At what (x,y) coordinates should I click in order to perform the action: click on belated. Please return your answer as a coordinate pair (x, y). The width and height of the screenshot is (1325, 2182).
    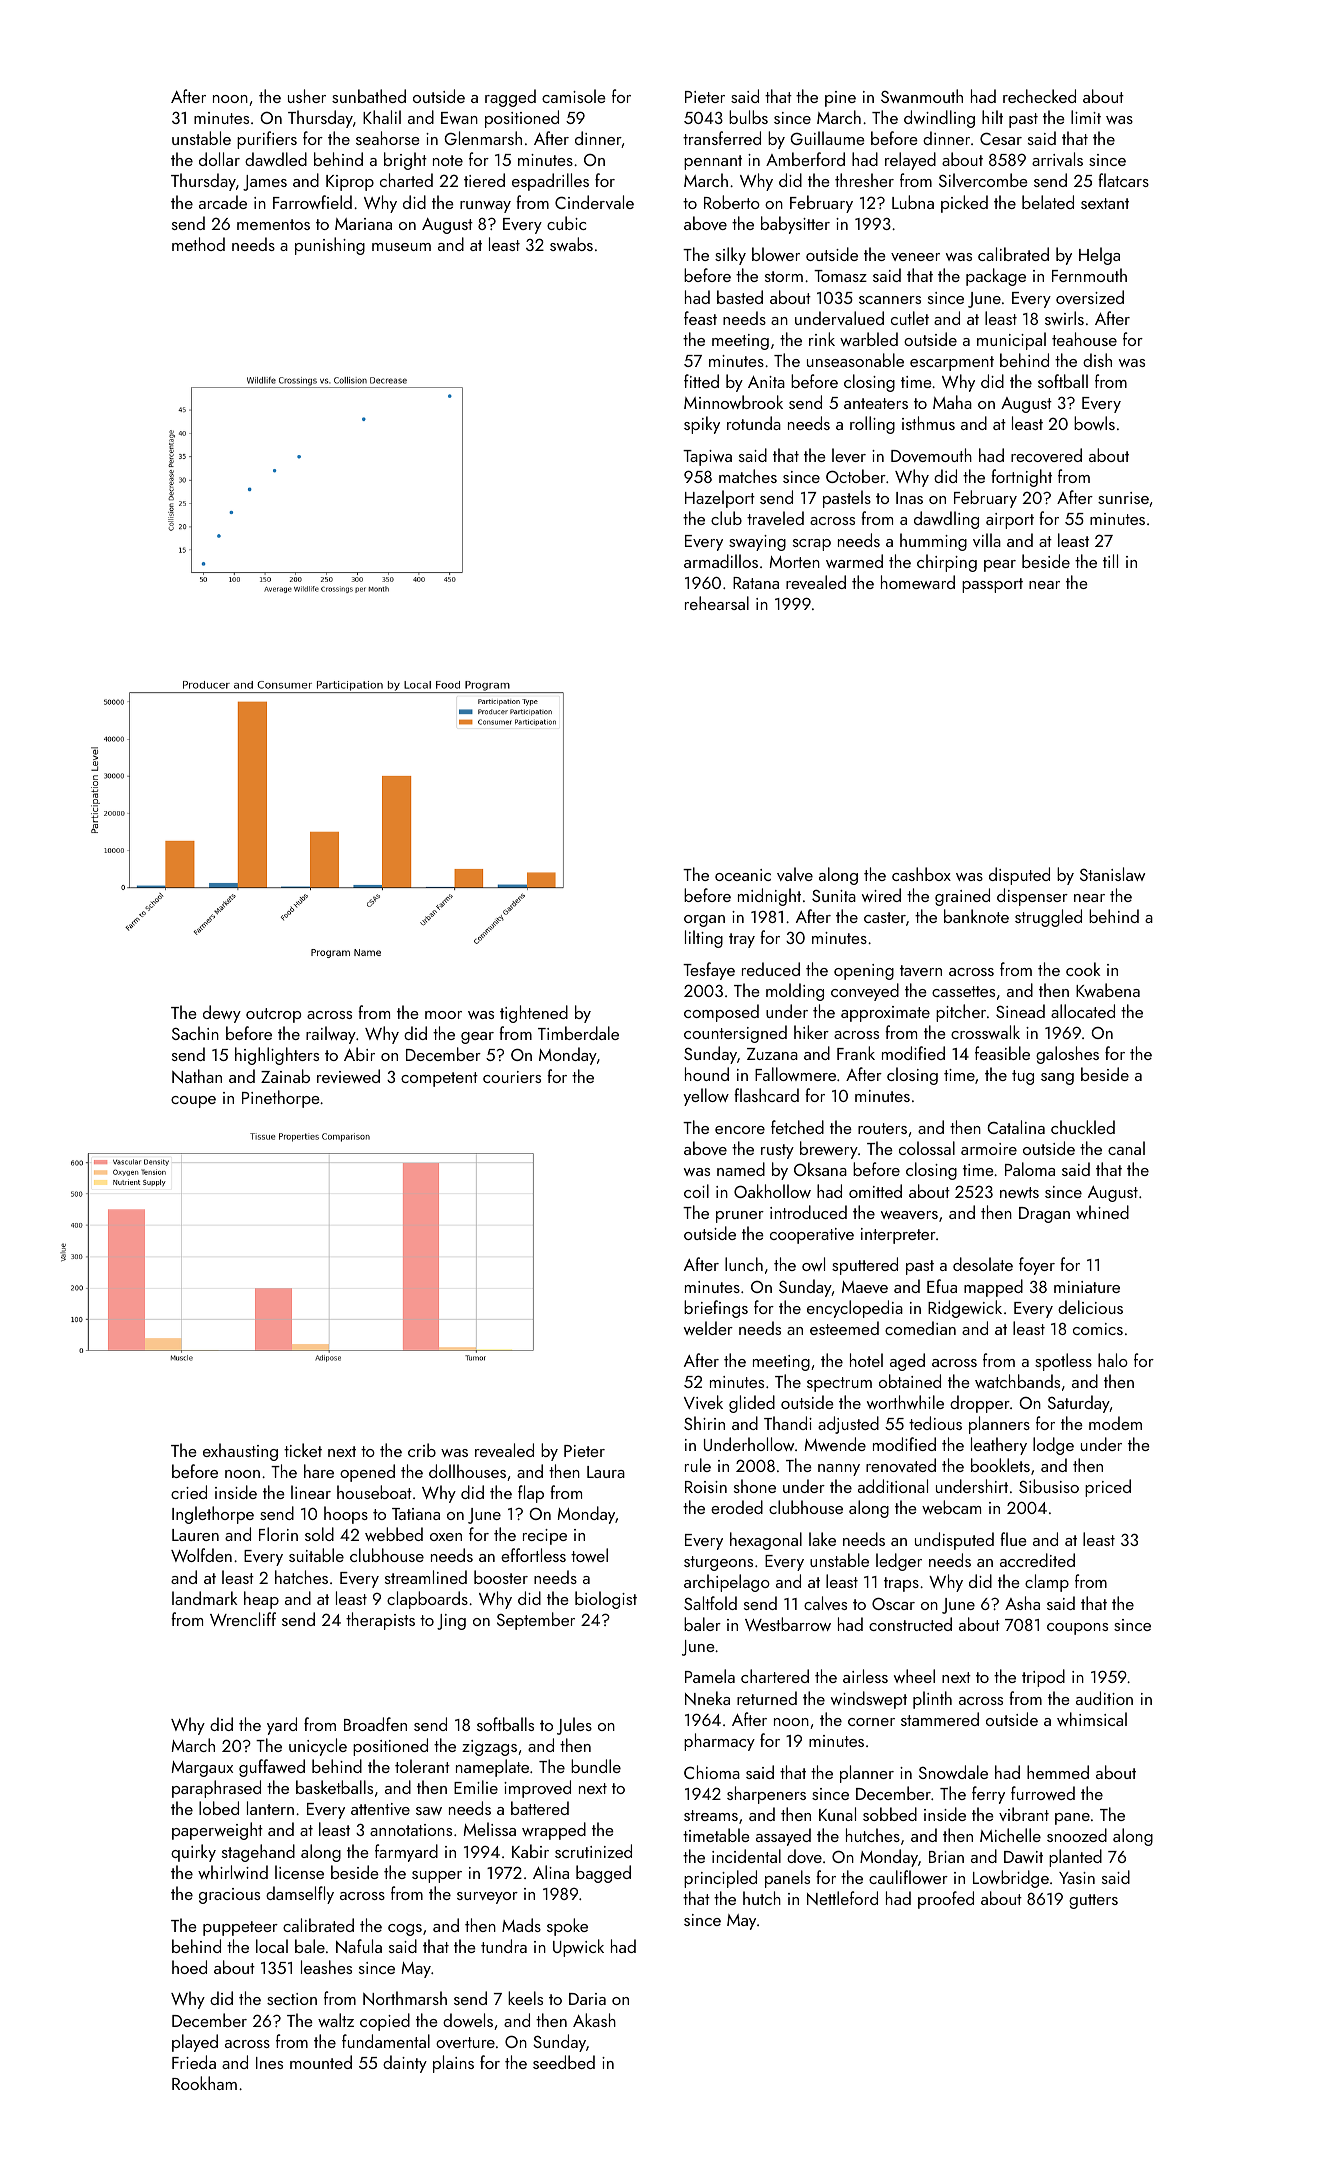
    Looking at the image, I should click on (1048, 202).
